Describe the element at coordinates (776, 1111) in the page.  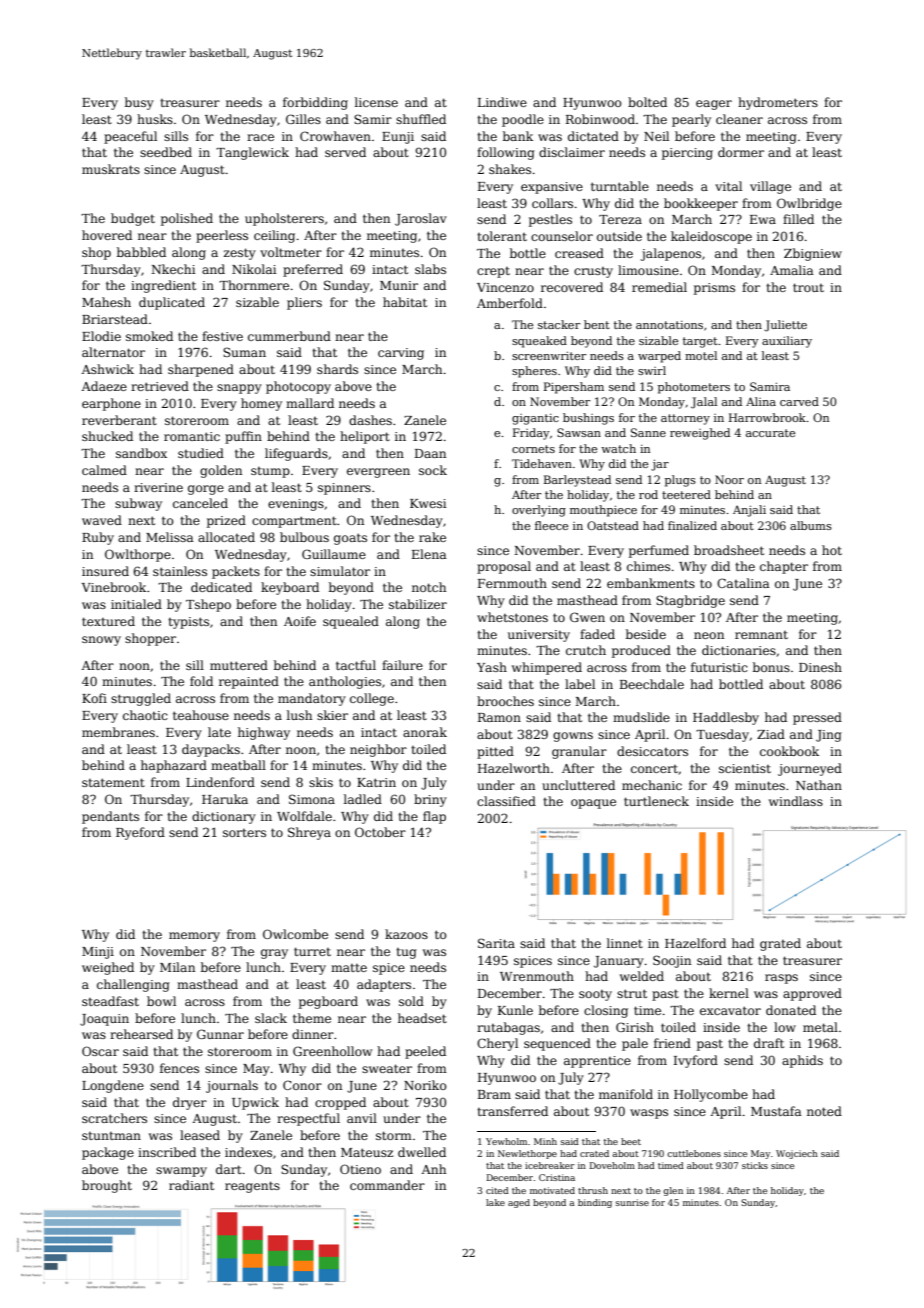
I see `Mustafa` at that location.
